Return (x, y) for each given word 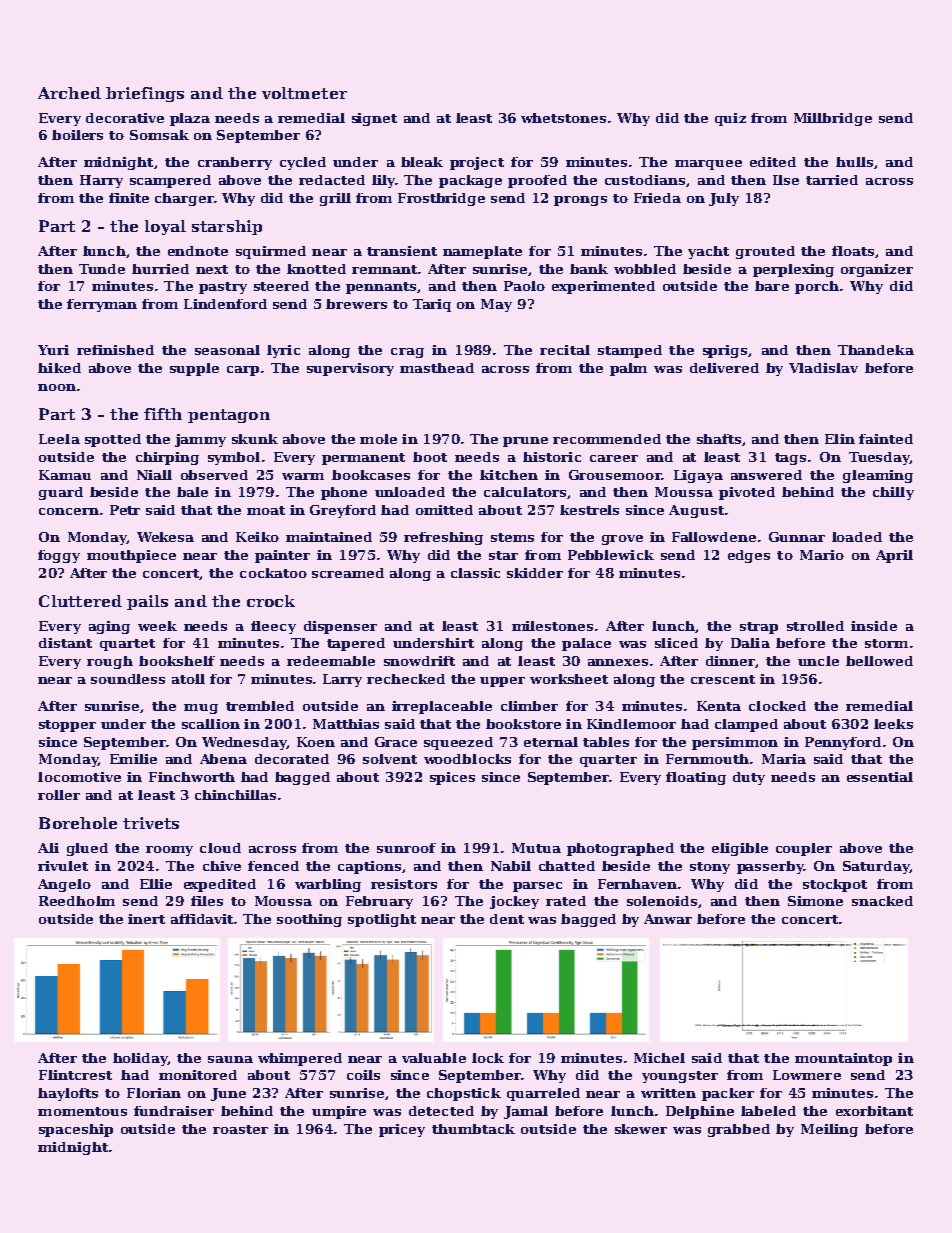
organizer (877, 270)
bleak (422, 162)
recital (565, 350)
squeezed (458, 743)
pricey (402, 1130)
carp (243, 371)
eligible (740, 849)
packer (728, 1094)
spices (452, 778)
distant (65, 643)
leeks (893, 724)
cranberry (235, 163)
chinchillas (235, 795)
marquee (708, 165)
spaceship (76, 1130)
